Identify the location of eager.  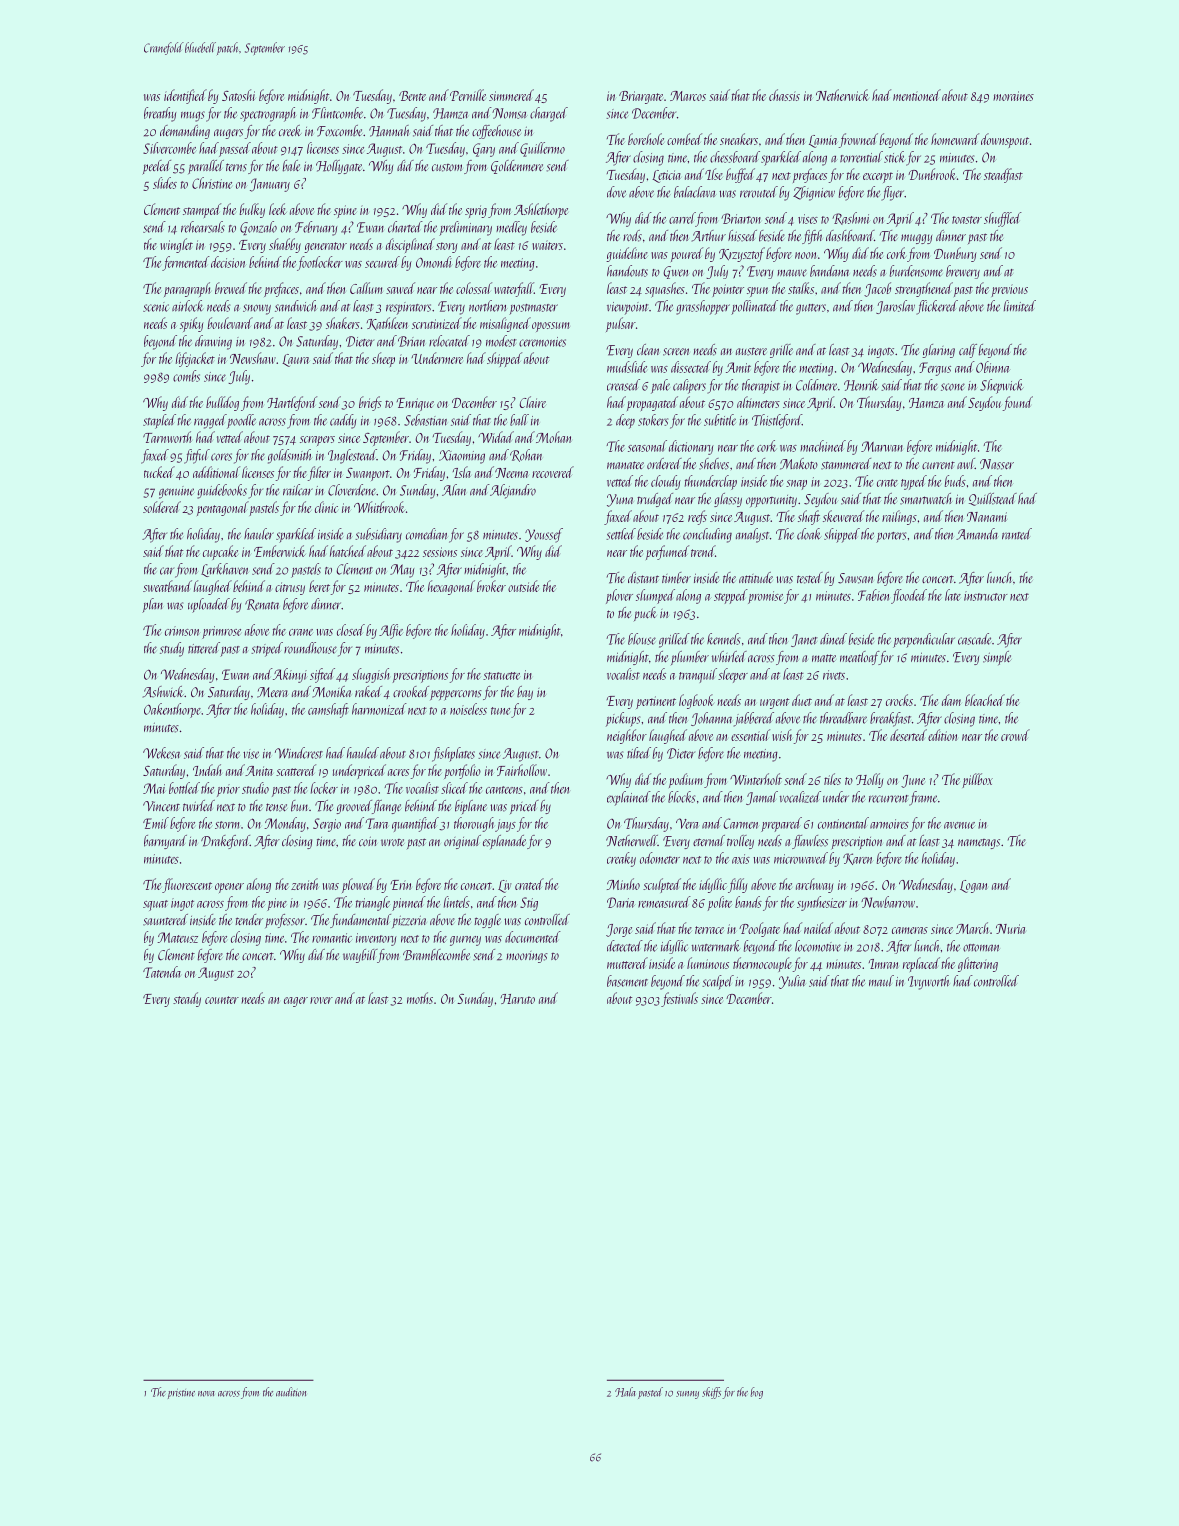
(296, 1002).
